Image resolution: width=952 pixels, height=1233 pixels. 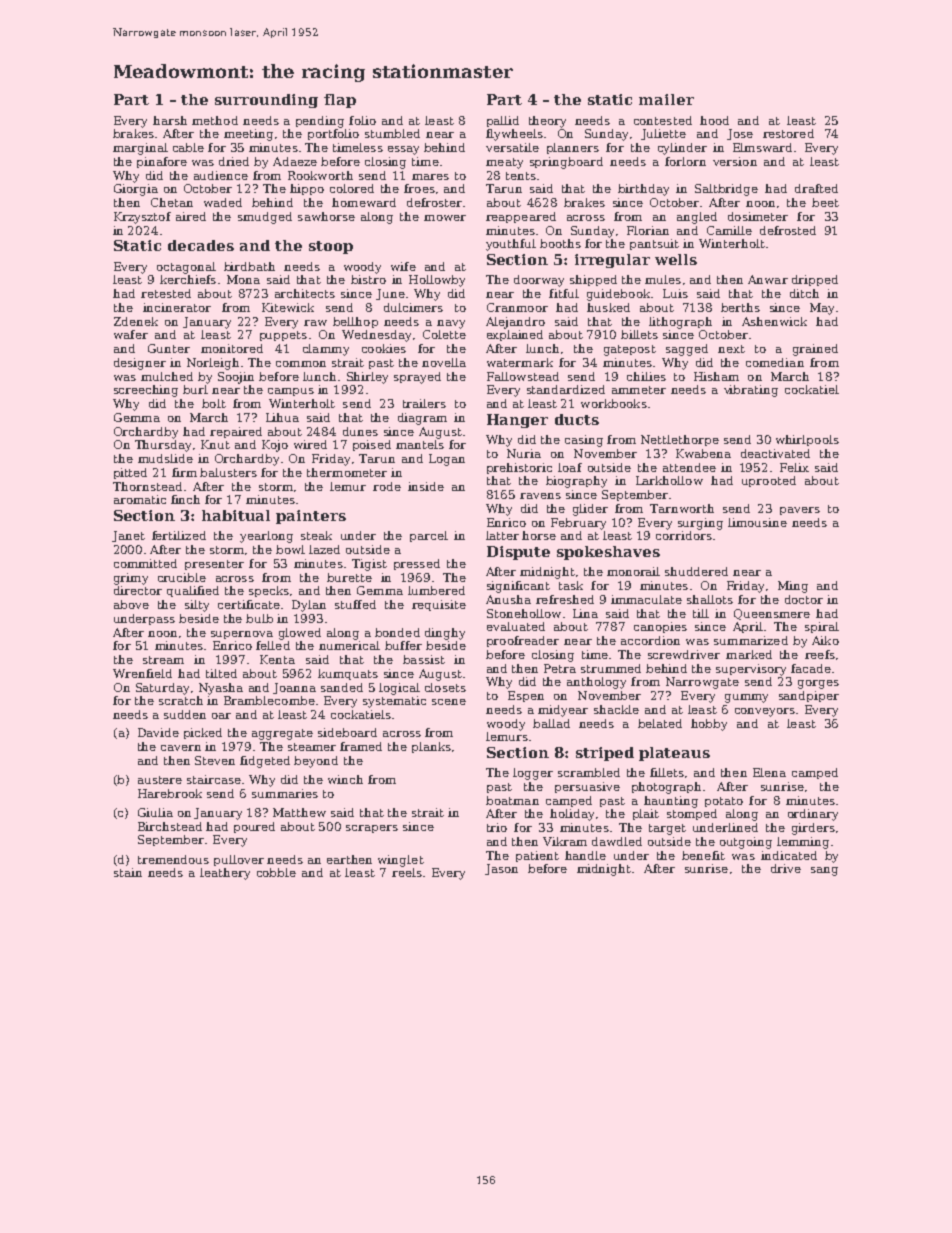 I want to click on harsh, so click(x=170, y=120).
